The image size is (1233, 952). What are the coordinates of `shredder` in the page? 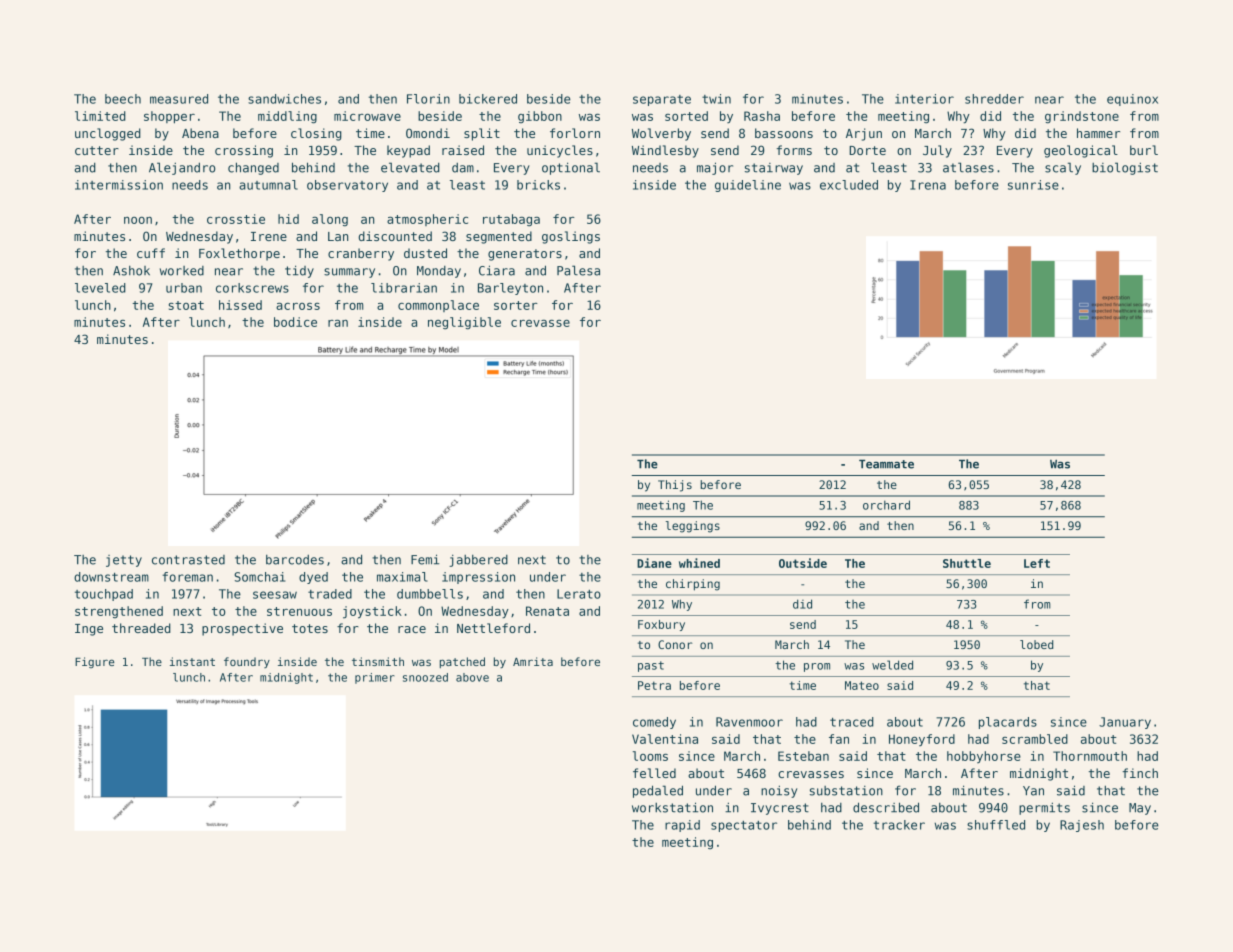 It's located at (994, 99).
